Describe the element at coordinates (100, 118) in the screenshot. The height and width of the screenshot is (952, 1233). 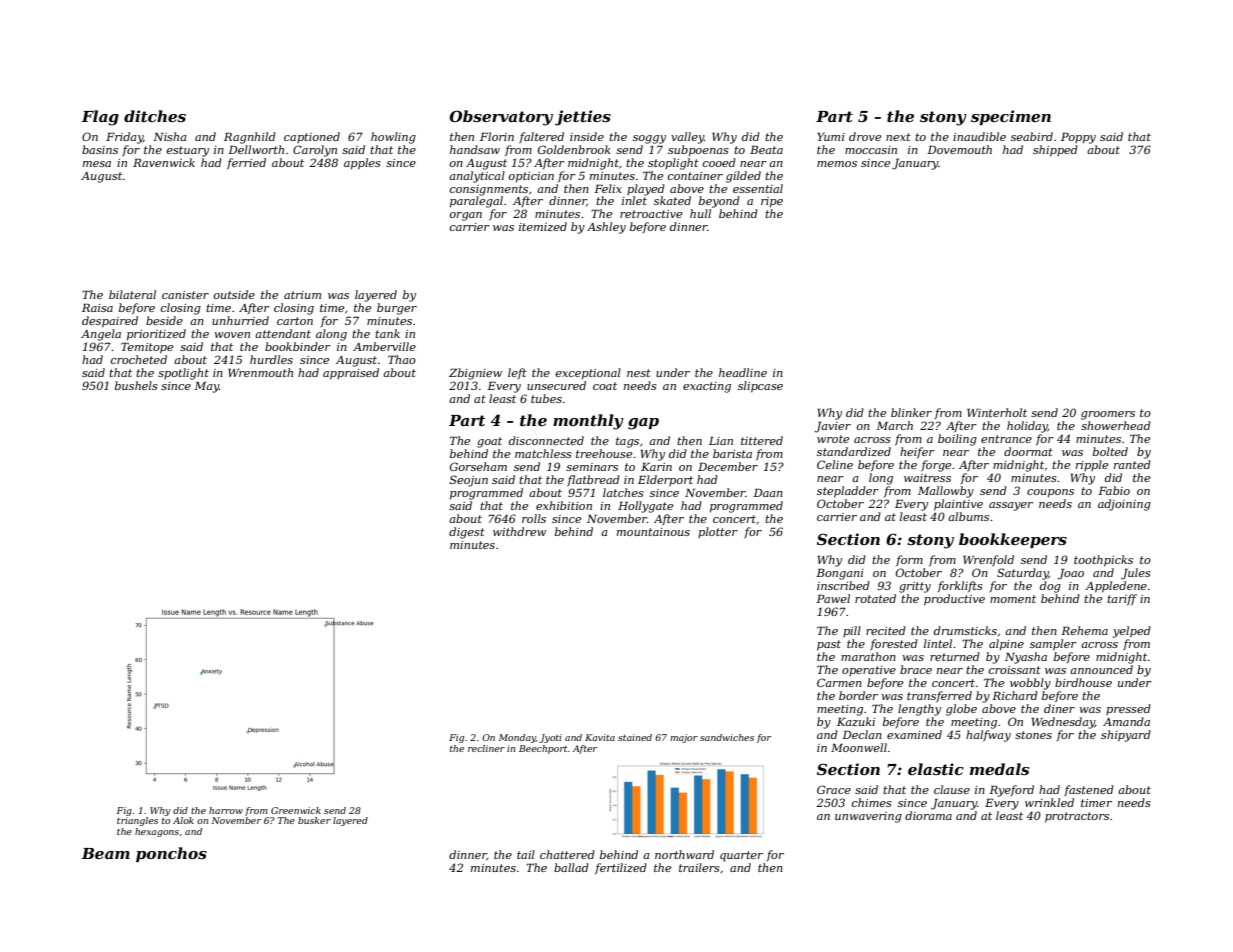
I see `Flag` at that location.
